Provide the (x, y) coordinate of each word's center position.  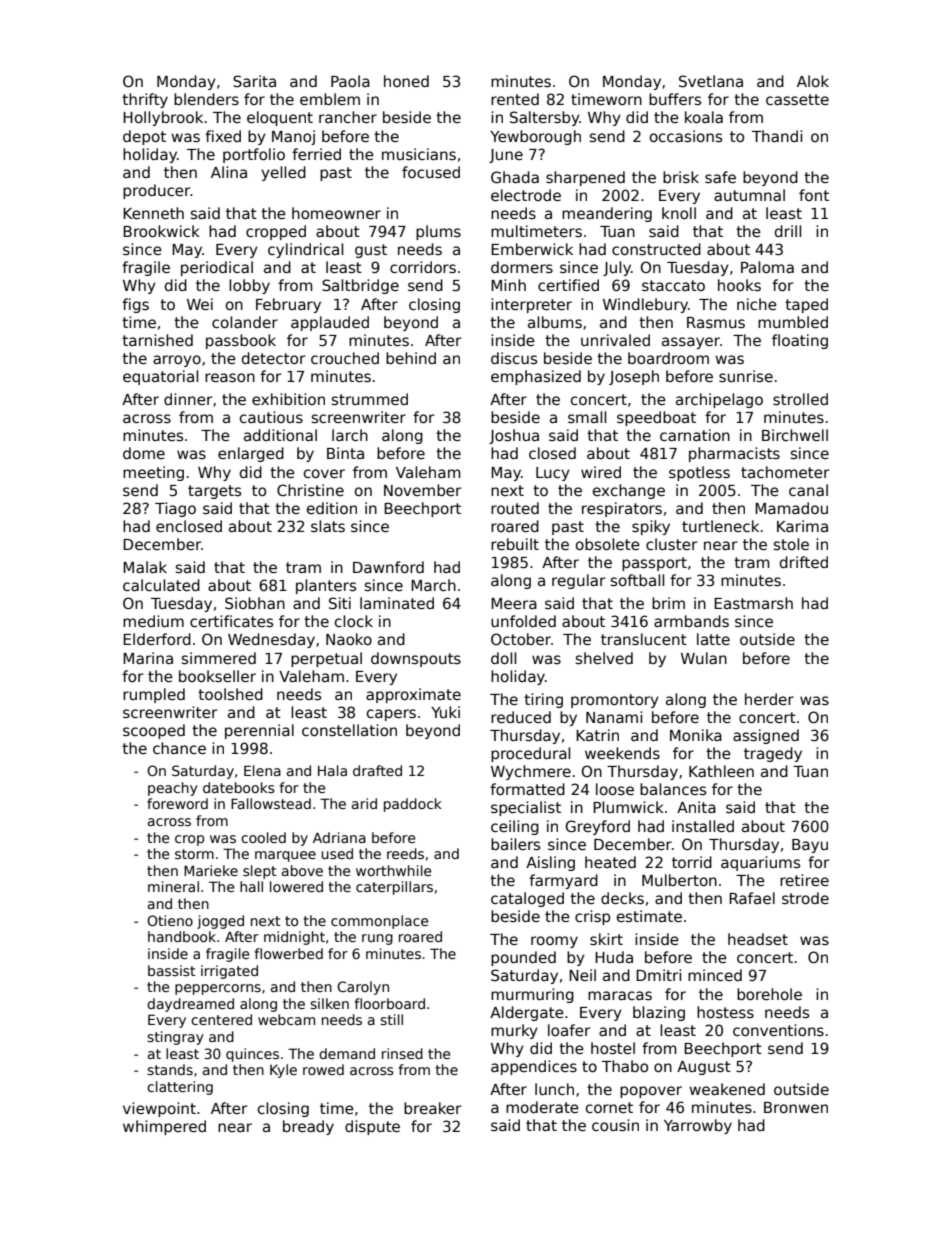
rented (515, 99)
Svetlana (711, 81)
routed (515, 508)
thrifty (145, 100)
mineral (173, 886)
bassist (171, 970)
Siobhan (255, 603)
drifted (804, 562)
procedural (530, 754)
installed (703, 826)
